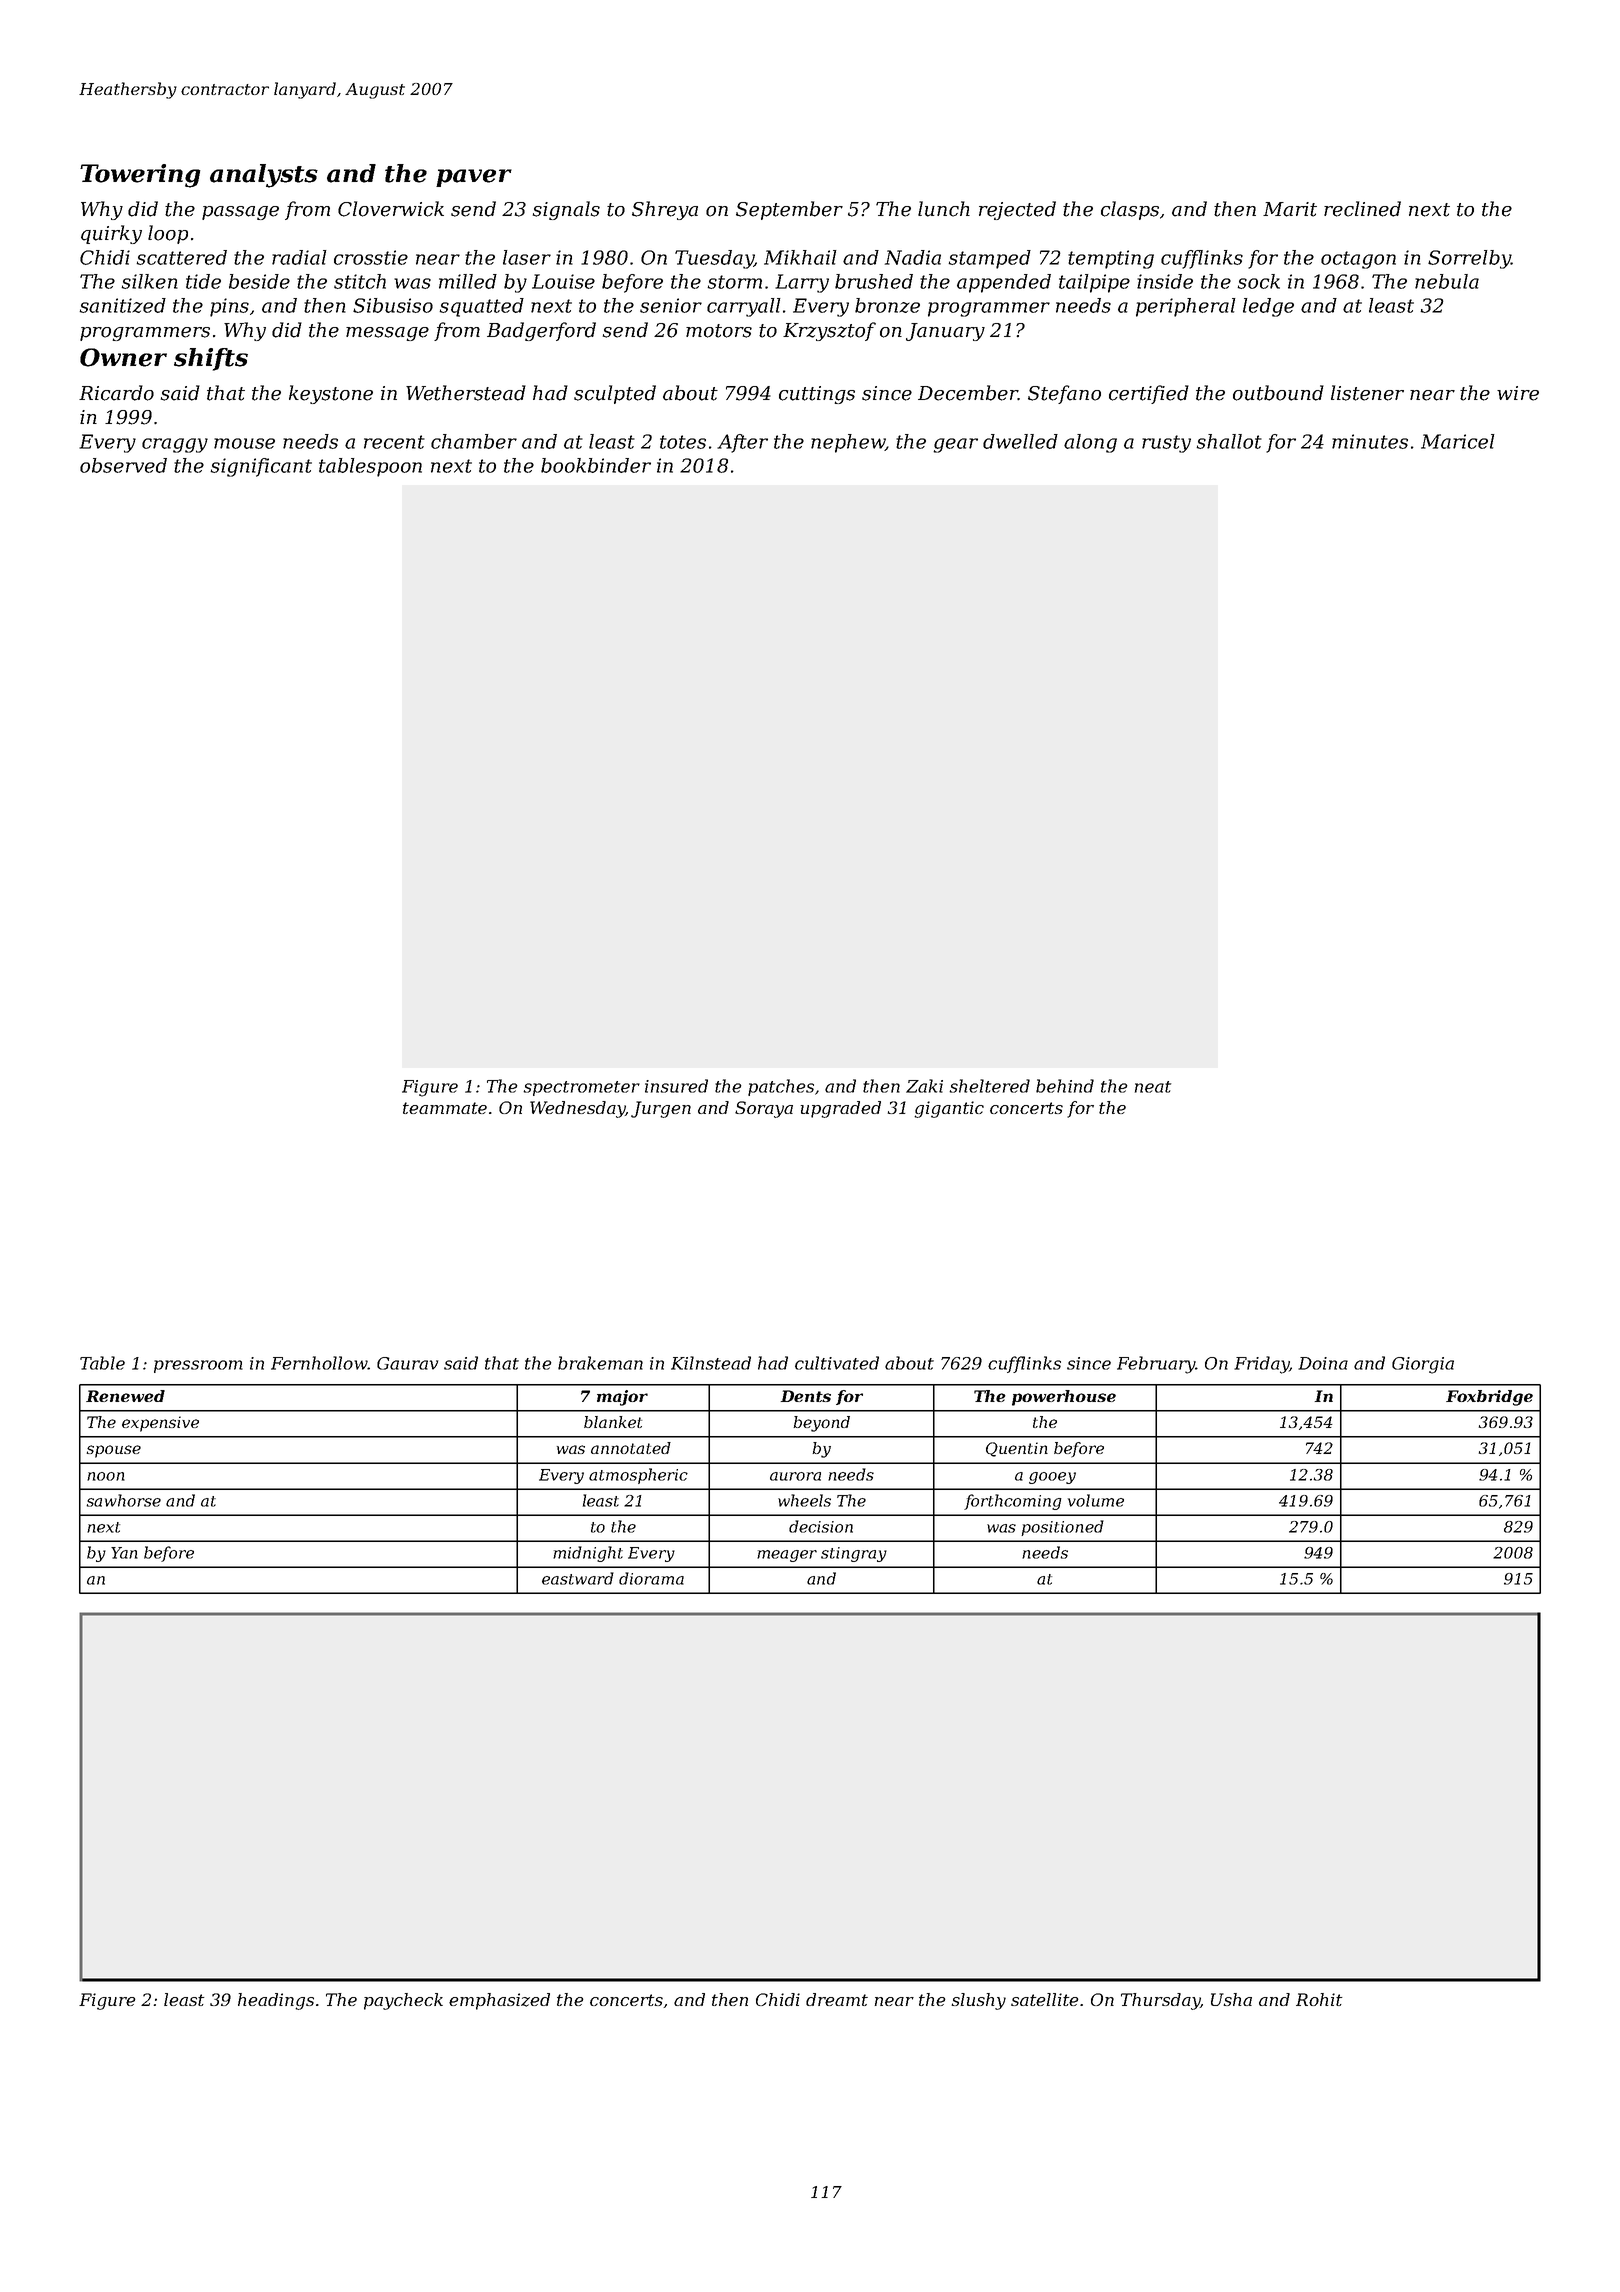  I want to click on sanitized, so click(123, 305).
